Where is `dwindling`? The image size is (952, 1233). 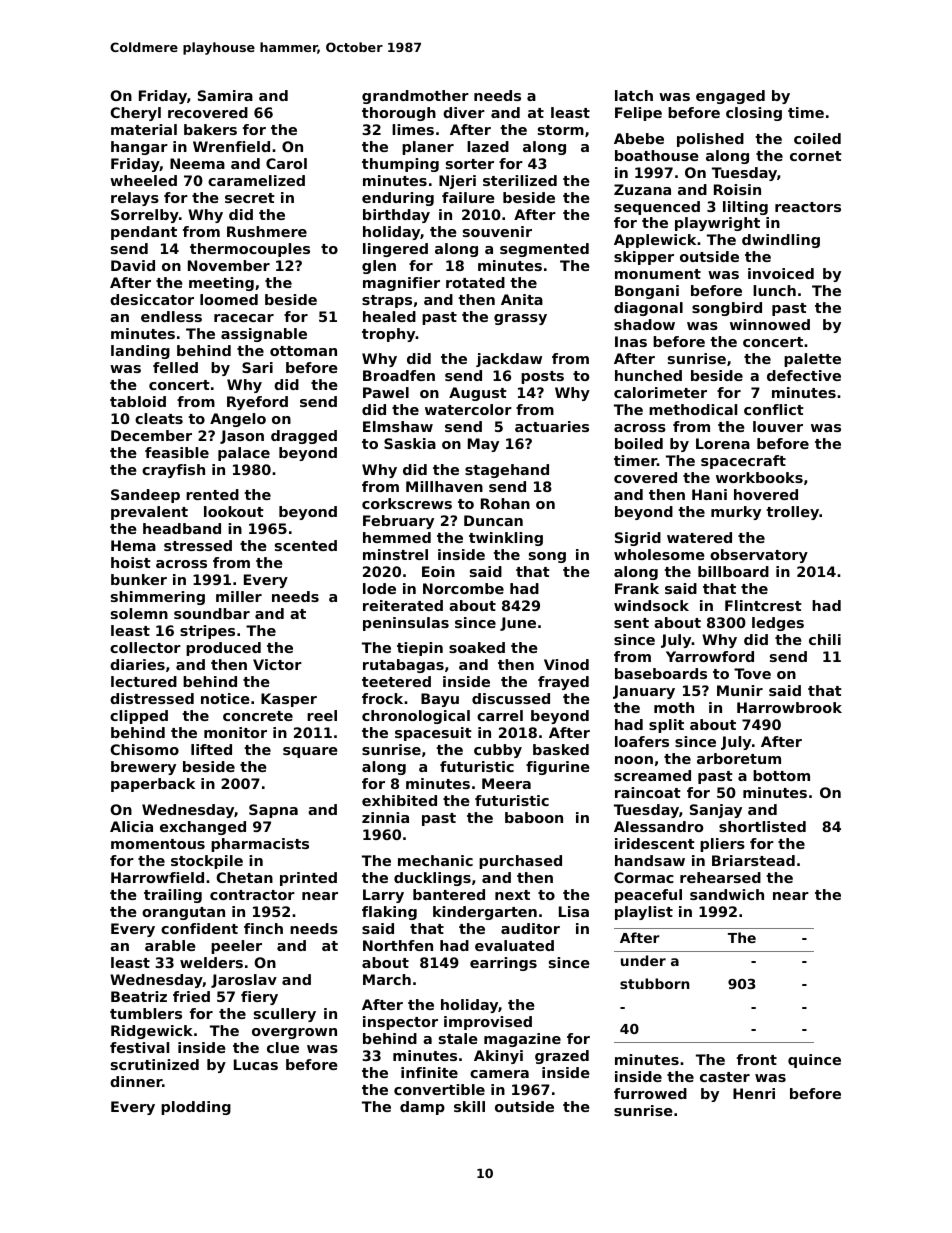 dwindling is located at coordinates (781, 241).
